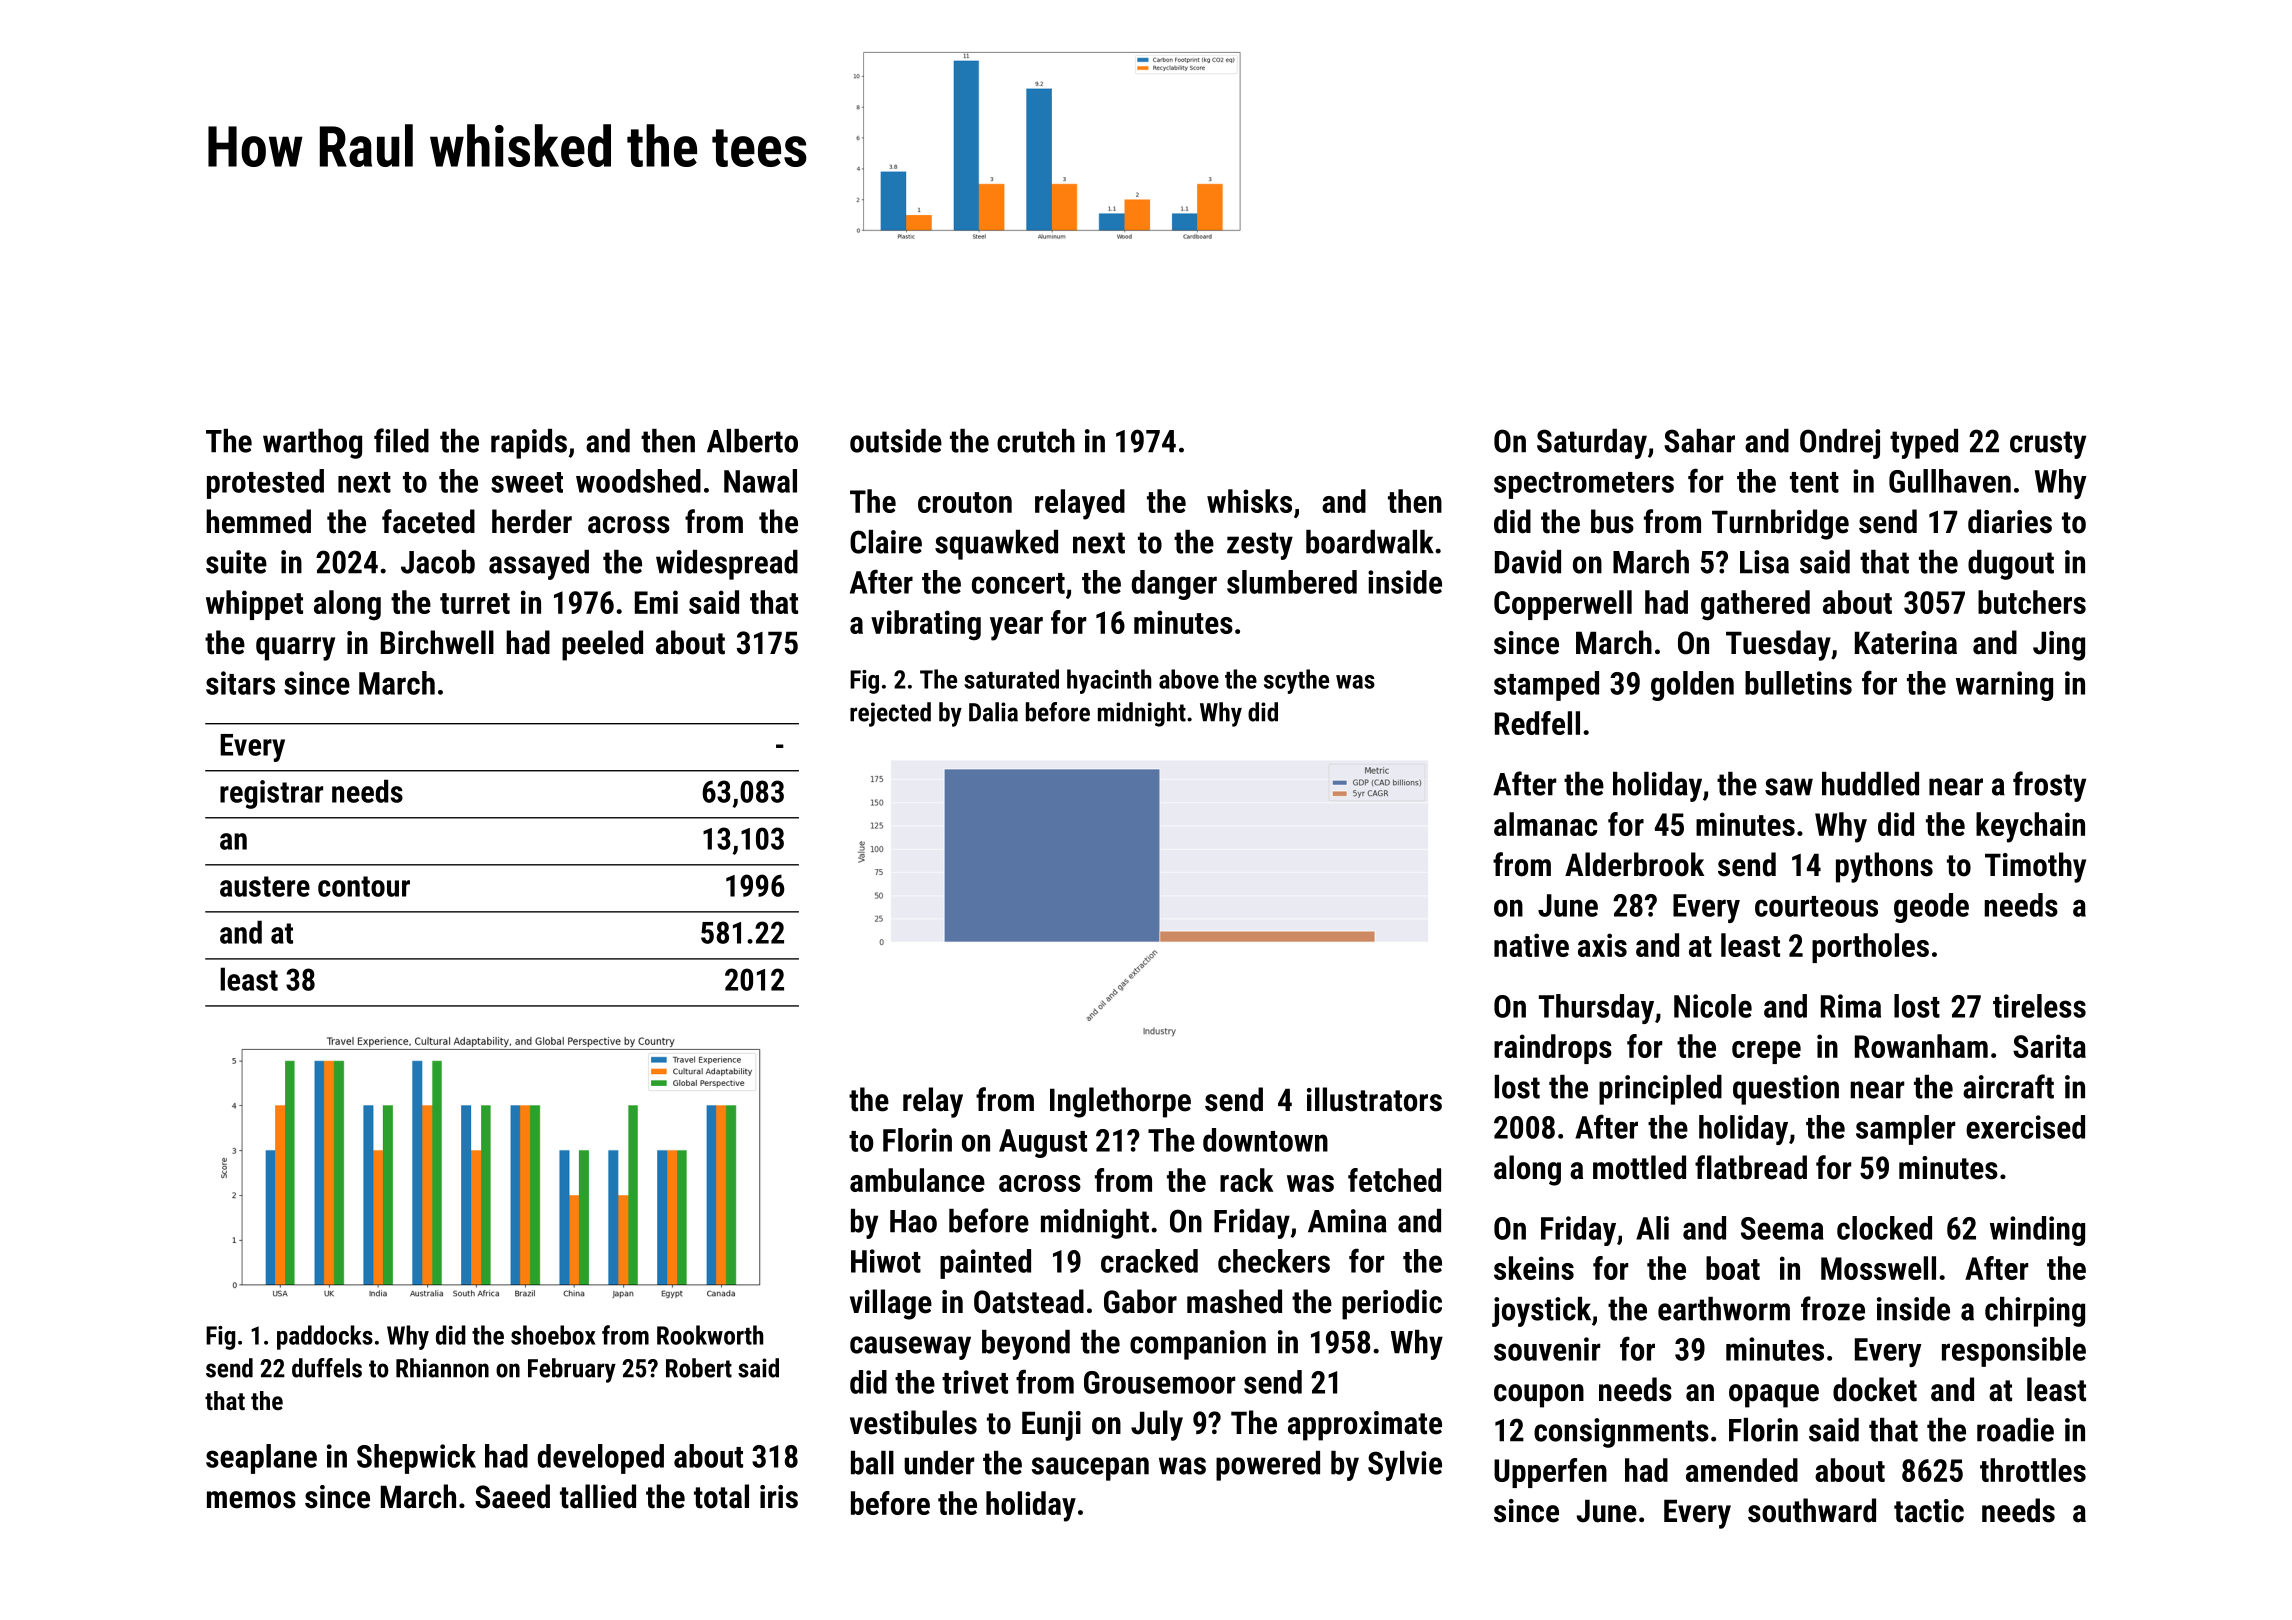 This screenshot has width=2292, height=1620. Describe the element at coordinates (2049, 786) in the screenshot. I see `frosty` at that location.
